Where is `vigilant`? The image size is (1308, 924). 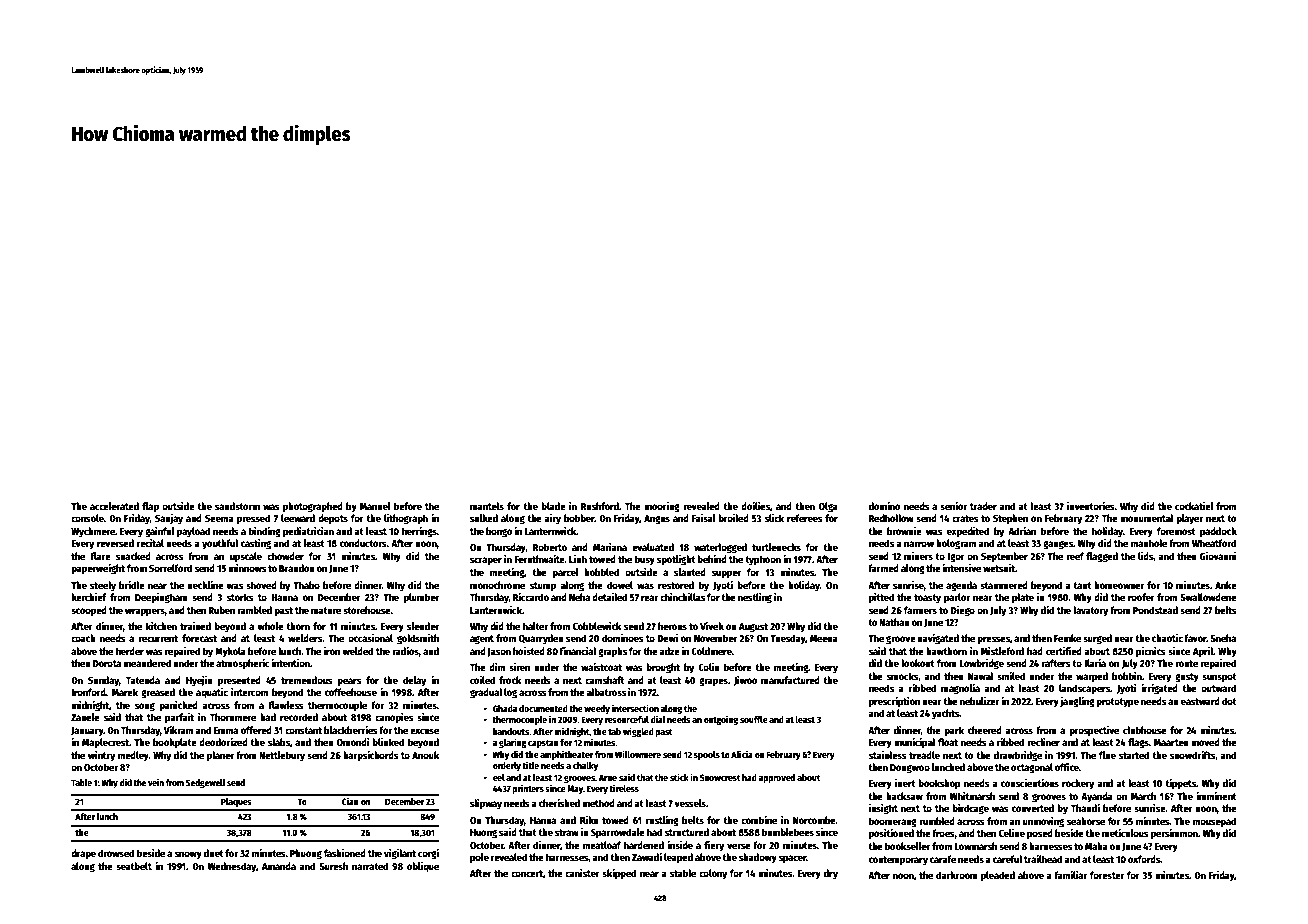 vigilant is located at coordinates (400, 854).
